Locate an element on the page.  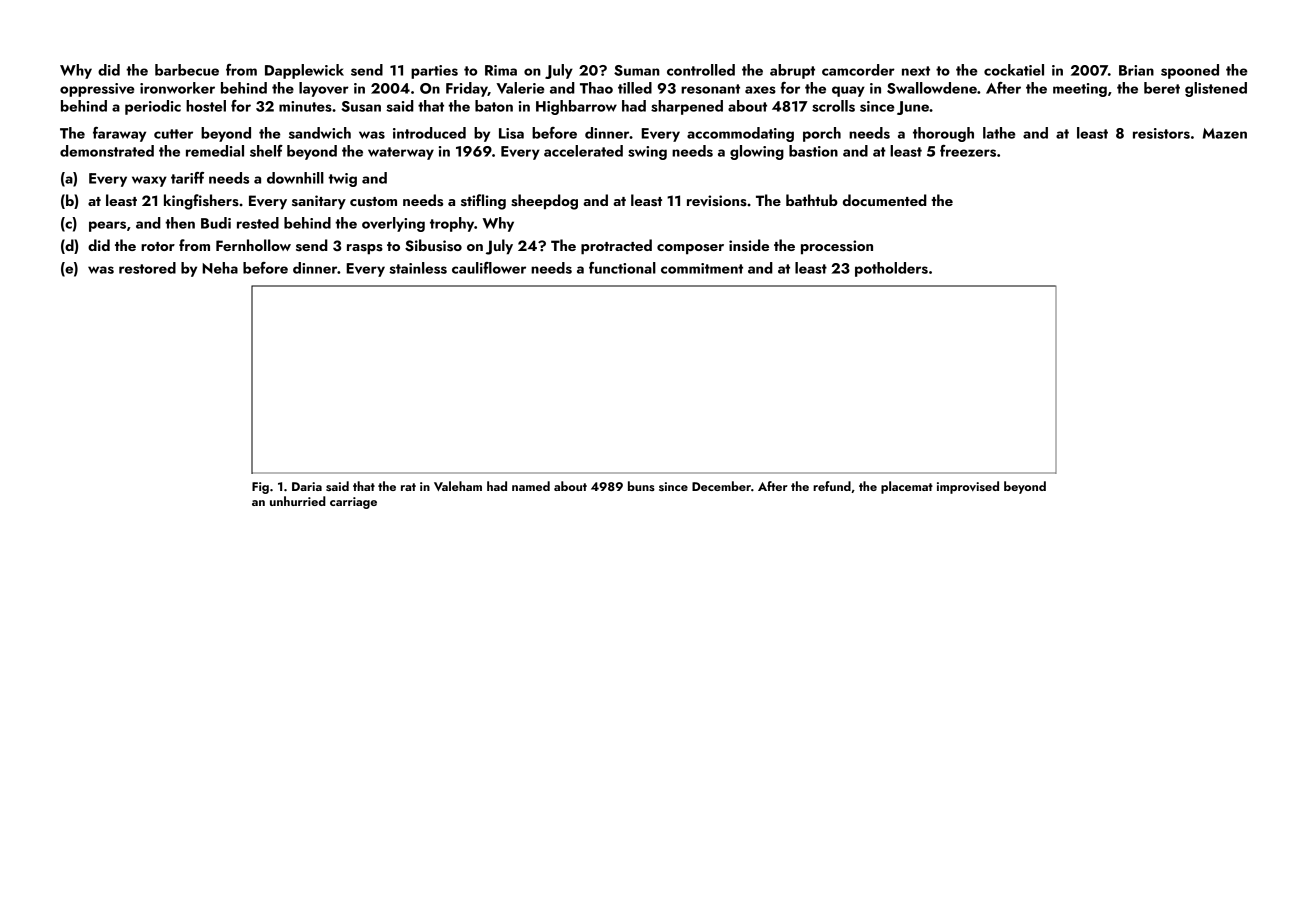
restored is located at coordinates (147, 268).
